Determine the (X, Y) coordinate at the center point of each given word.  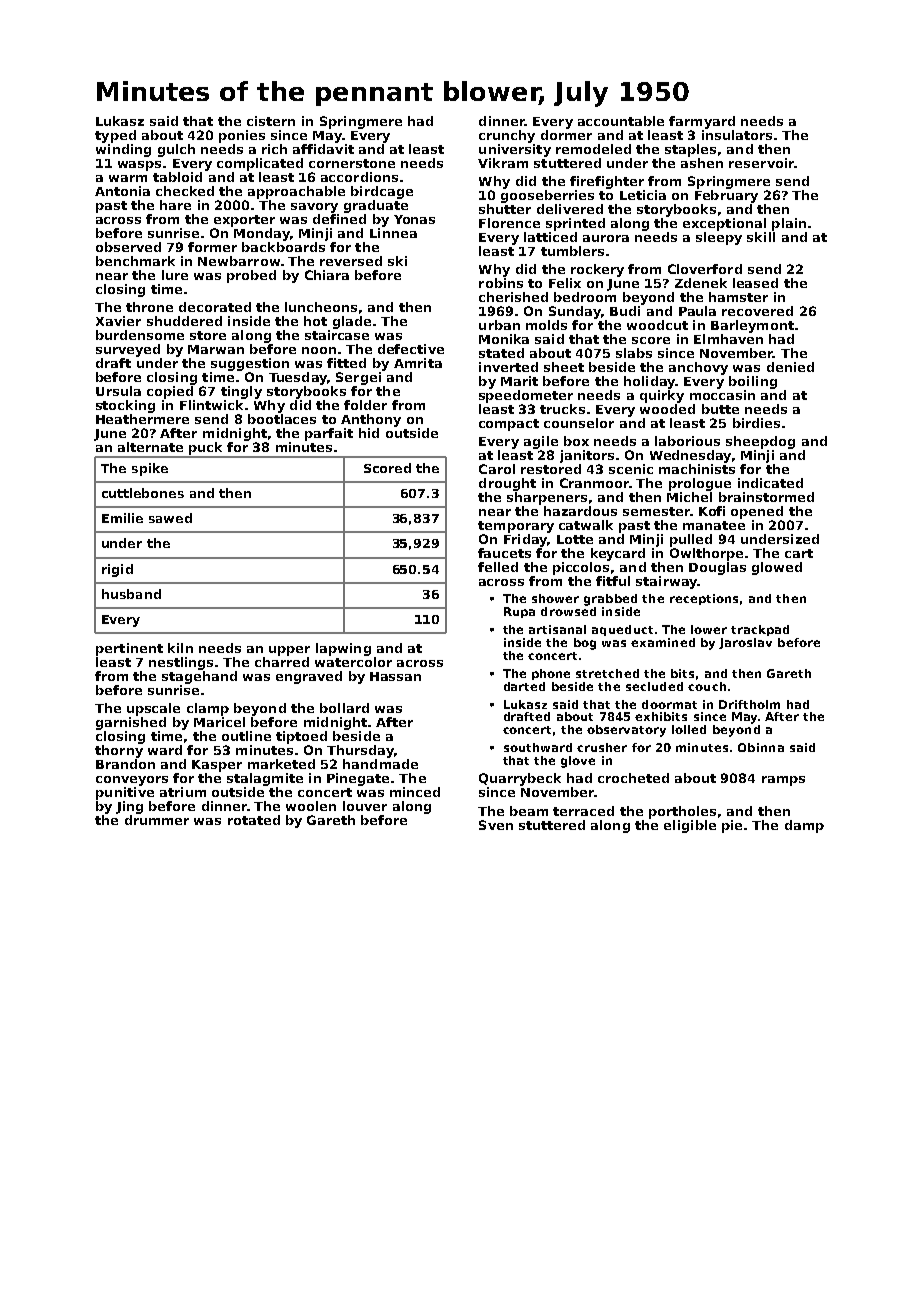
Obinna (761, 747)
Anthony (371, 420)
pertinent (129, 649)
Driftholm (749, 704)
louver (365, 806)
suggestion (250, 364)
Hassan (395, 676)
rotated (254, 820)
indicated (770, 483)
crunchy (507, 136)
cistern (271, 121)
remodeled (593, 149)
